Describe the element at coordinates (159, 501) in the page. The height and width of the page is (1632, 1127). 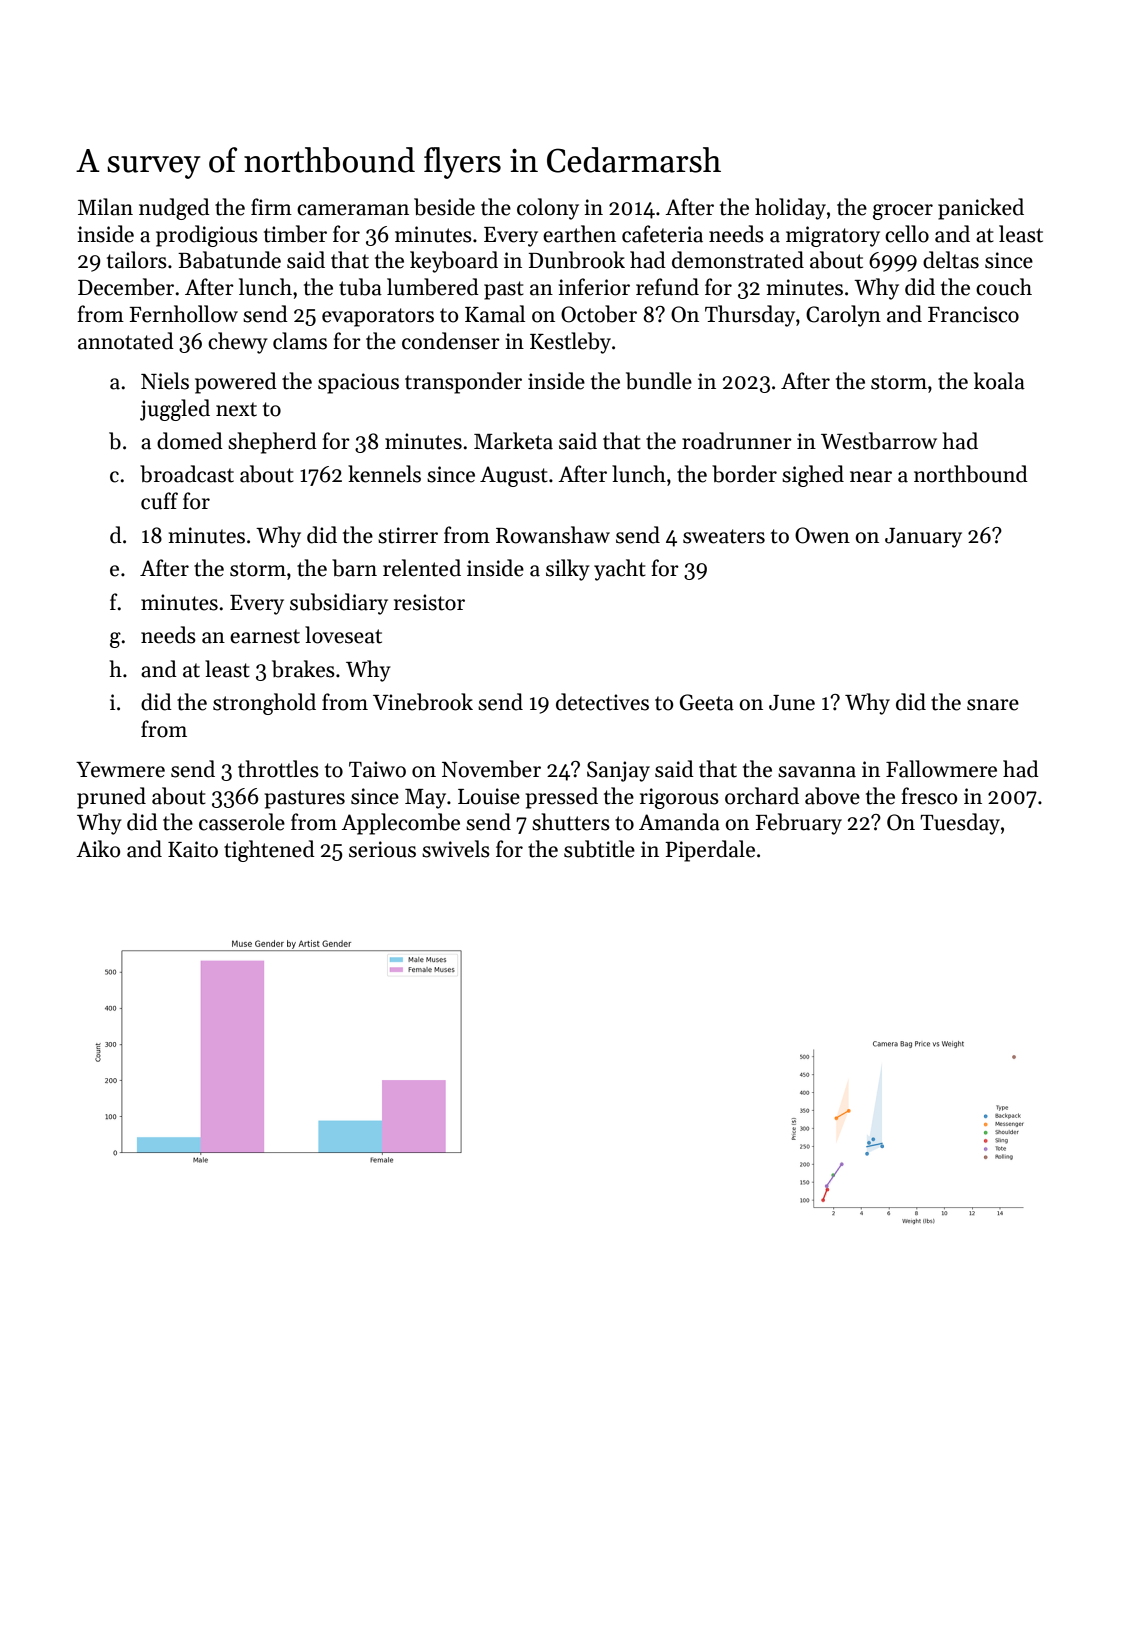
I see `cuff` at that location.
